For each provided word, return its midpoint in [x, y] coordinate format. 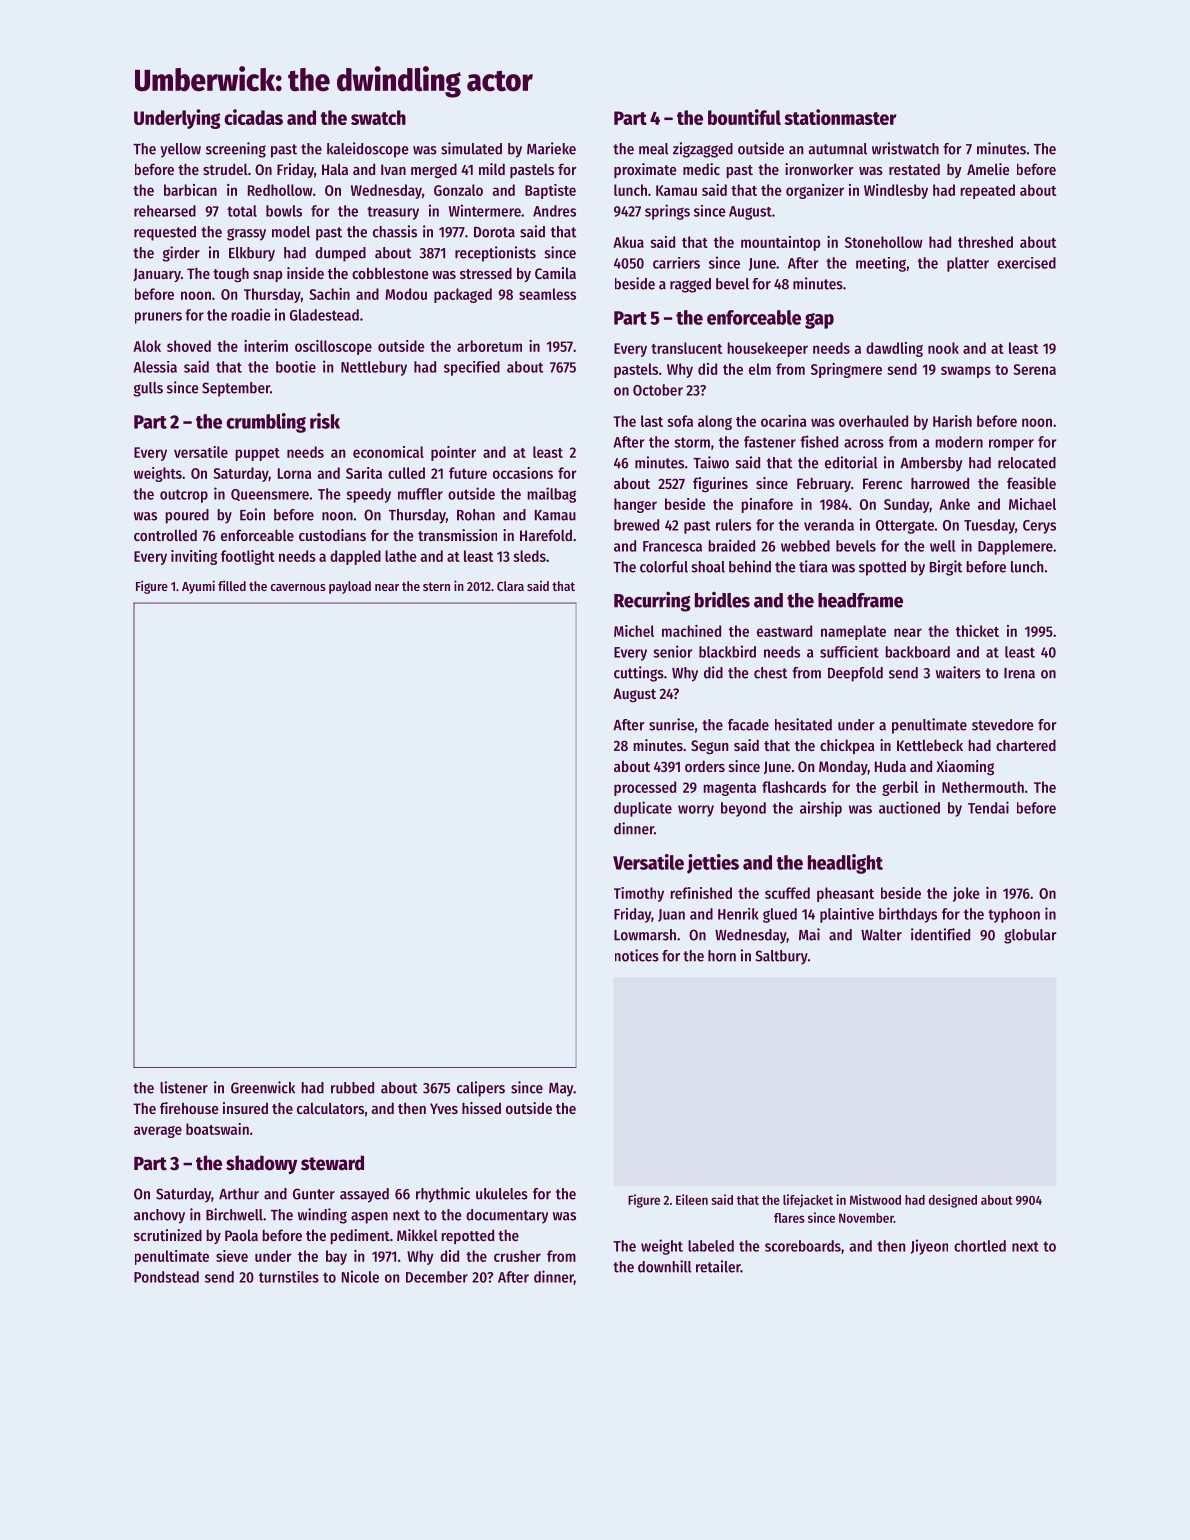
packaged [463, 295]
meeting [881, 264]
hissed [481, 1108]
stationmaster [840, 117]
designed [953, 1201]
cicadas [253, 117]
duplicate [643, 809]
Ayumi [198, 587]
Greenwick [263, 1087]
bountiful [744, 117]
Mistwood [875, 1199]
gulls [148, 389]
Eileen [692, 1199]
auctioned [909, 807]
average [158, 1132]
